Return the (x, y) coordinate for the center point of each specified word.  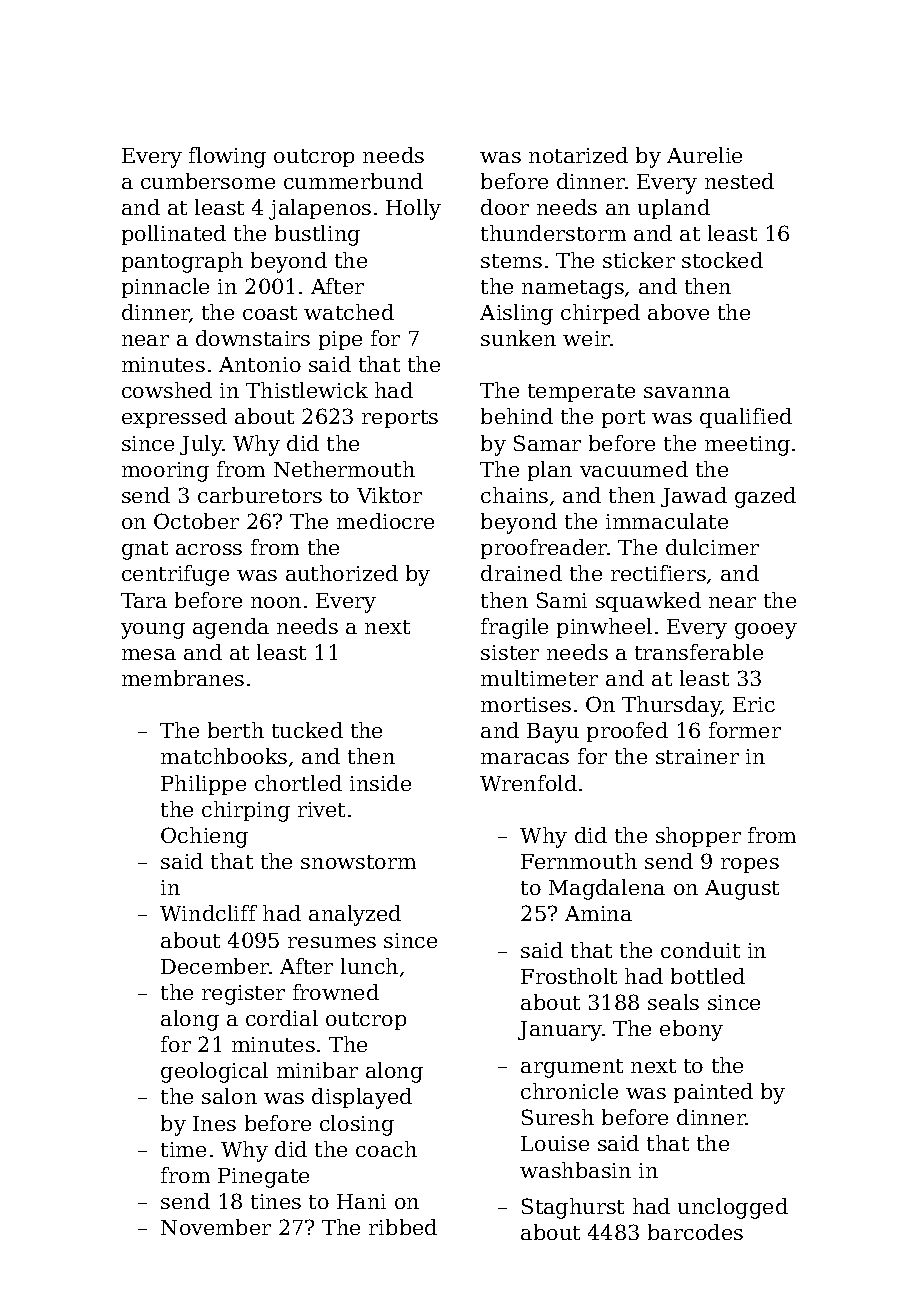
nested (739, 181)
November (216, 1227)
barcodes (695, 1232)
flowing (227, 157)
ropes (750, 865)
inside (380, 783)
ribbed (403, 1227)
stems (511, 261)
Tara (144, 600)
